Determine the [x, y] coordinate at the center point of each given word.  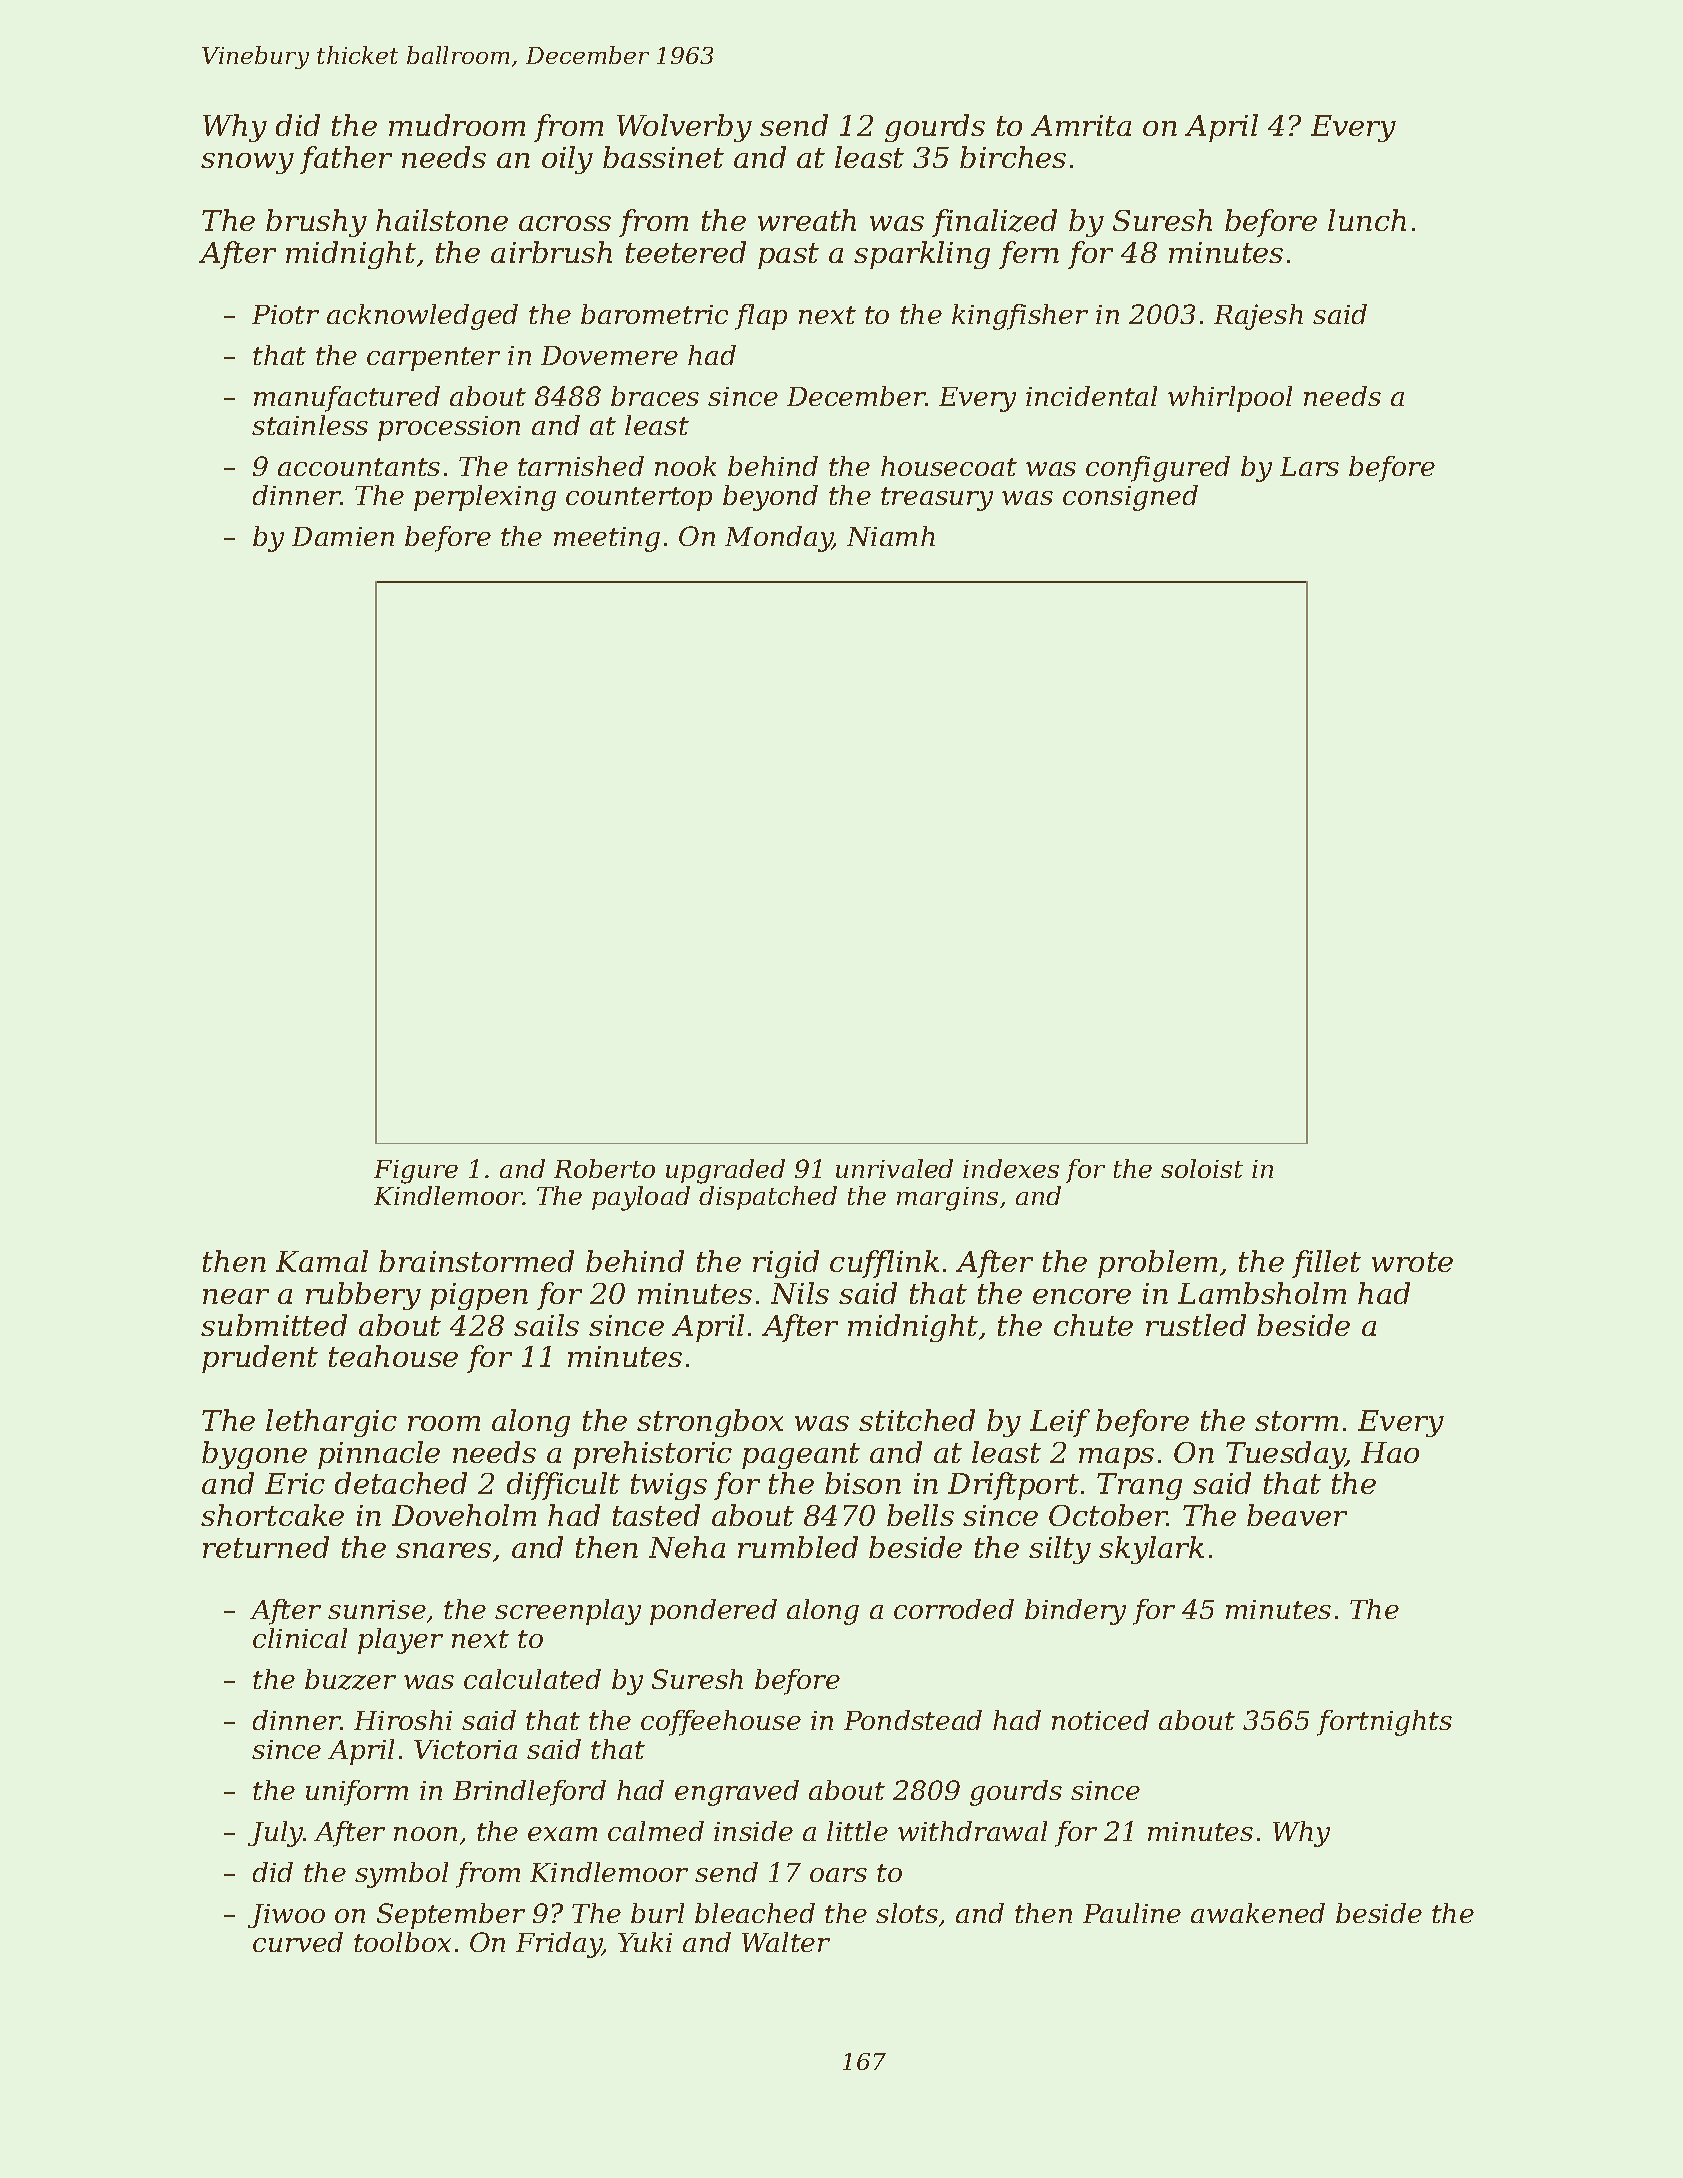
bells [920, 1515]
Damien [343, 536]
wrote [1412, 1262]
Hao [1390, 1452]
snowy [247, 163]
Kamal [322, 1261]
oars [838, 1875]
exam [562, 1834]
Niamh [891, 536]
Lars [1309, 466]
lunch [1367, 220]
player [400, 1641]
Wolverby [684, 128]
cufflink [884, 1264]
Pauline [1132, 1913]
